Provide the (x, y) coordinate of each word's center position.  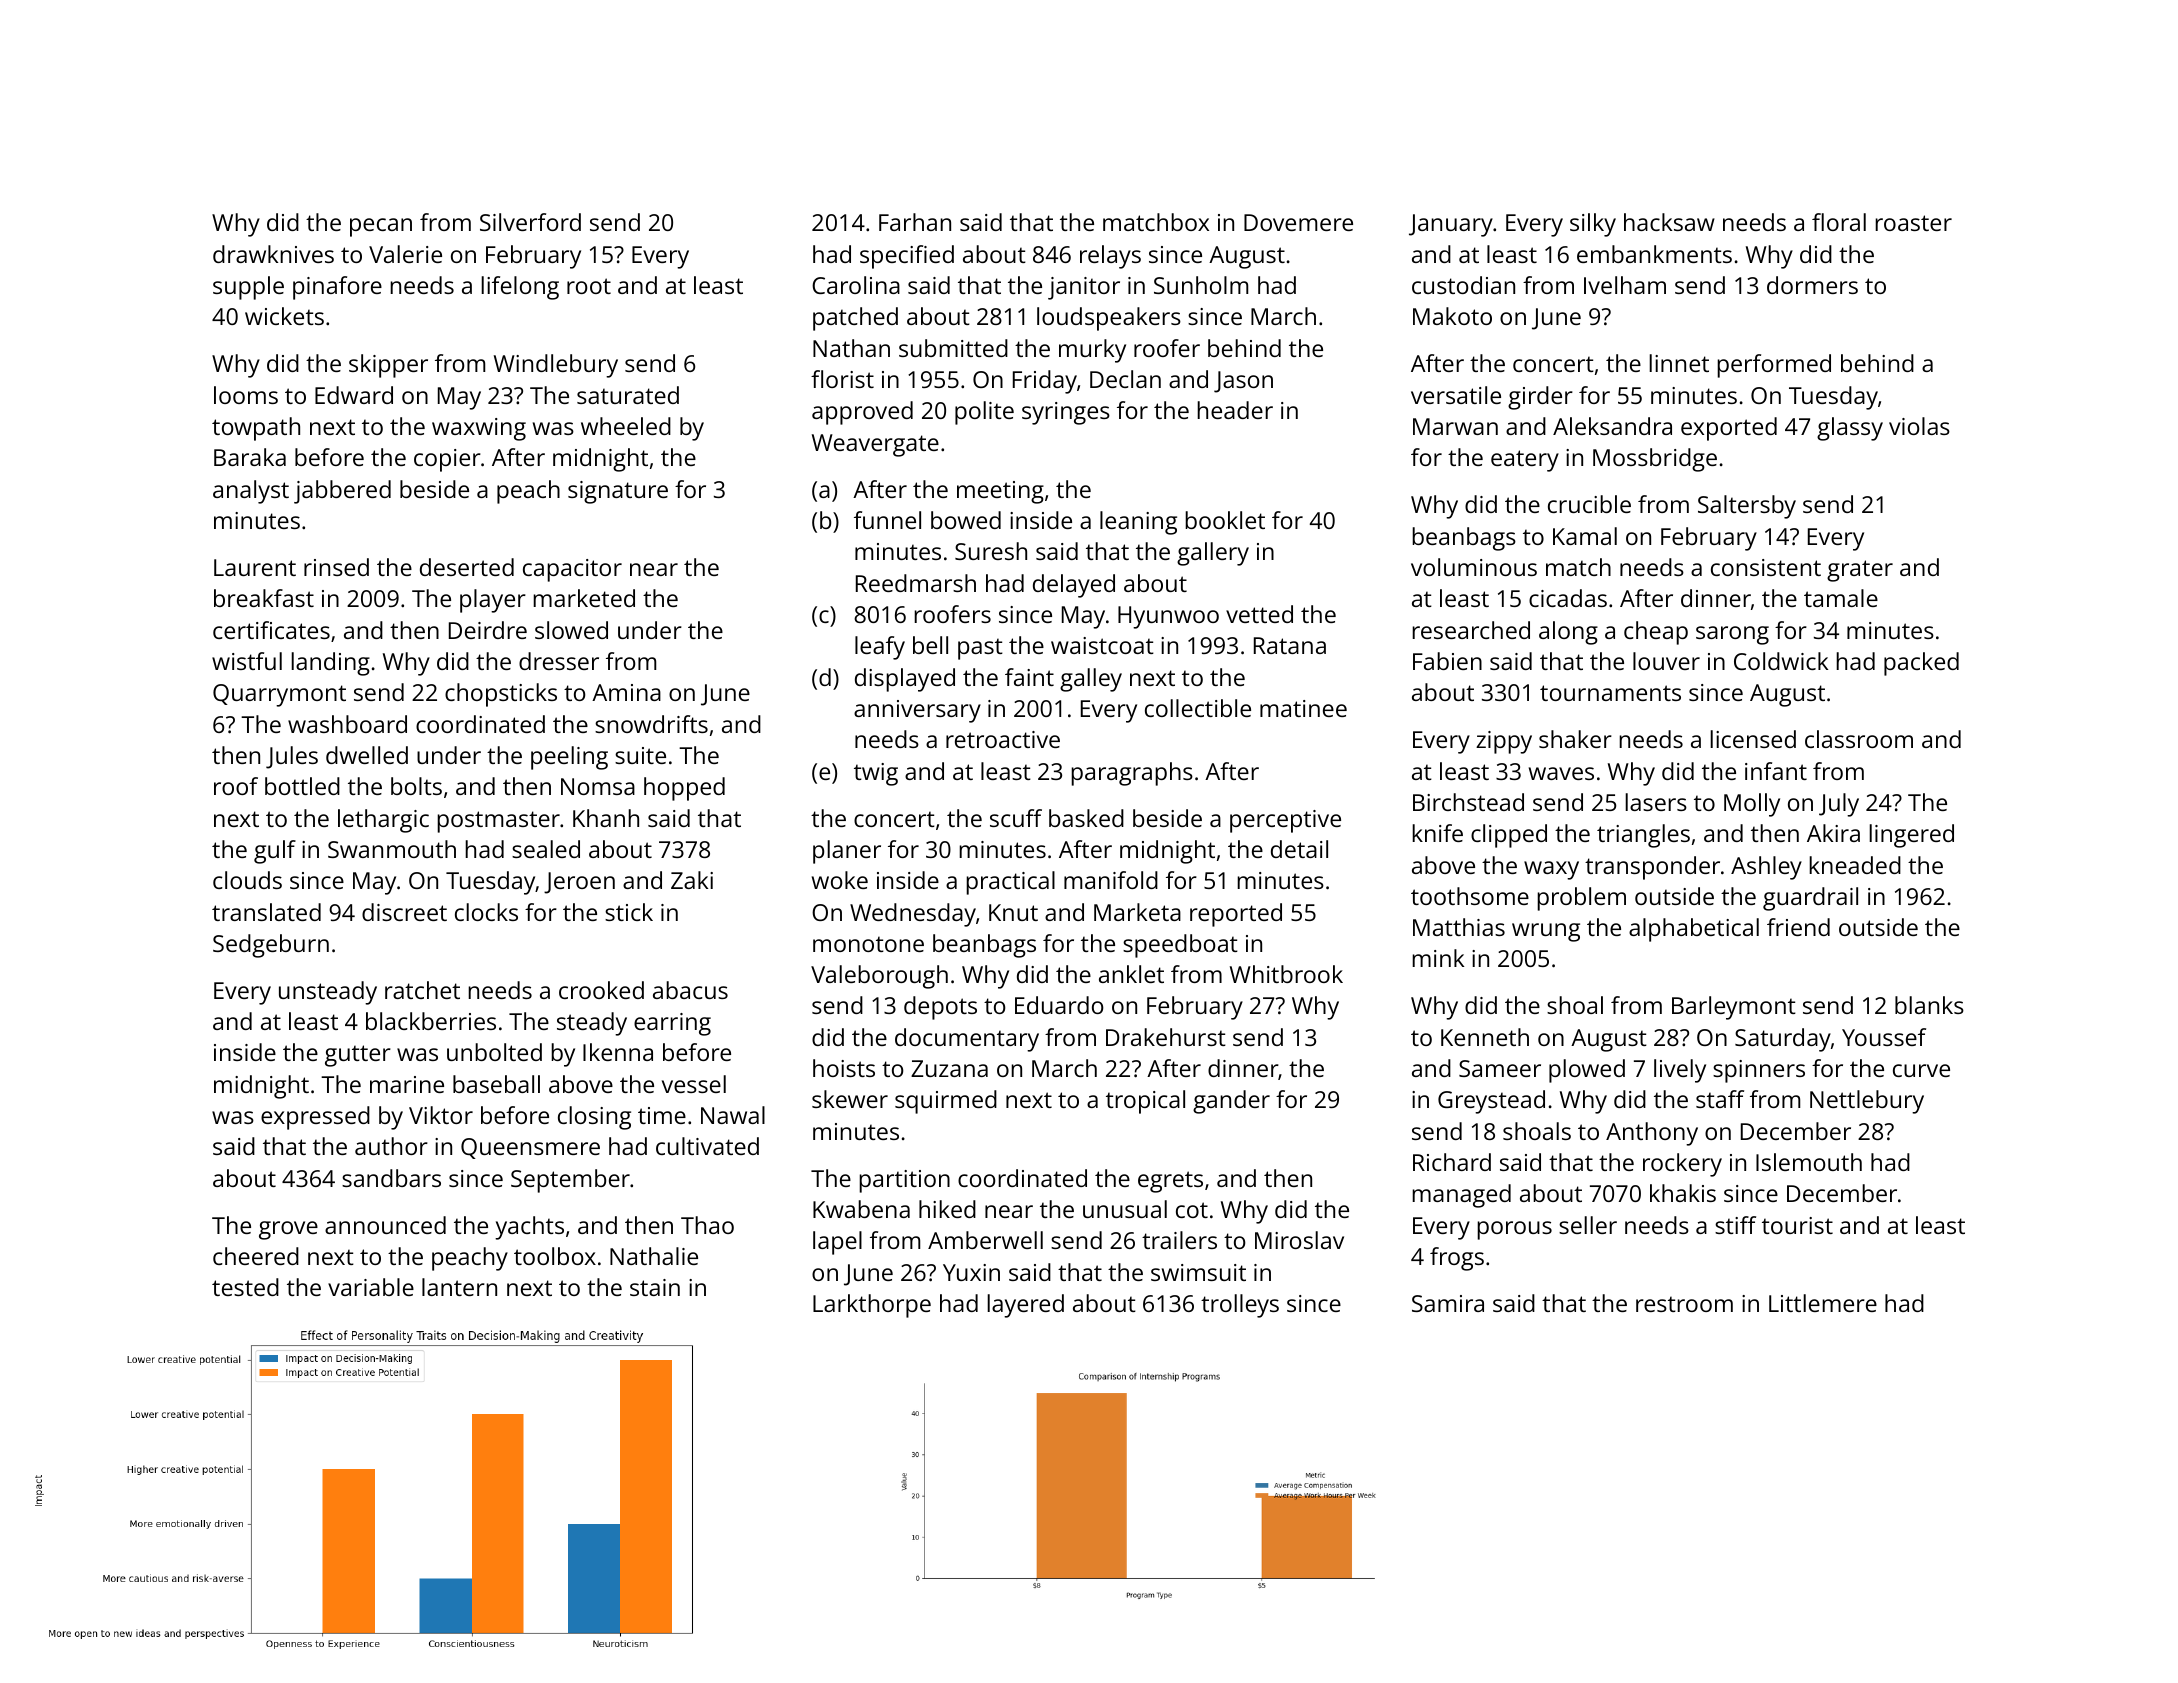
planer (847, 852)
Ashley (1766, 868)
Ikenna (618, 1052)
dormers (1812, 285)
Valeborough (879, 977)
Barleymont (1734, 1008)
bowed (966, 520)
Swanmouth (392, 849)
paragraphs (1132, 774)
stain (655, 1287)
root (589, 286)
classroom (1859, 739)
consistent (1766, 567)
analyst (251, 492)
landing (330, 664)
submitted (953, 348)
